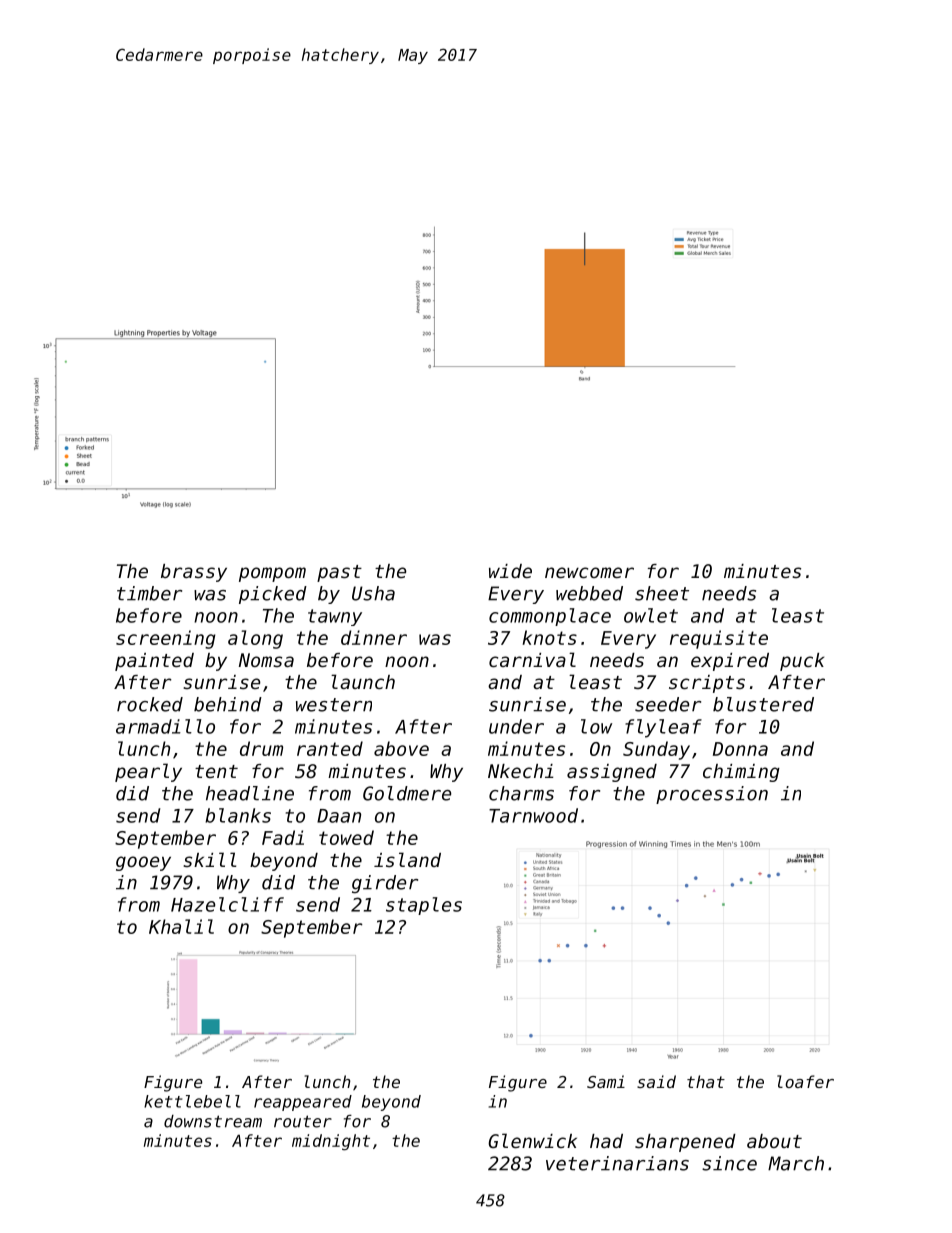 This document has width=952, height=1233. I want to click on wide, so click(510, 571).
